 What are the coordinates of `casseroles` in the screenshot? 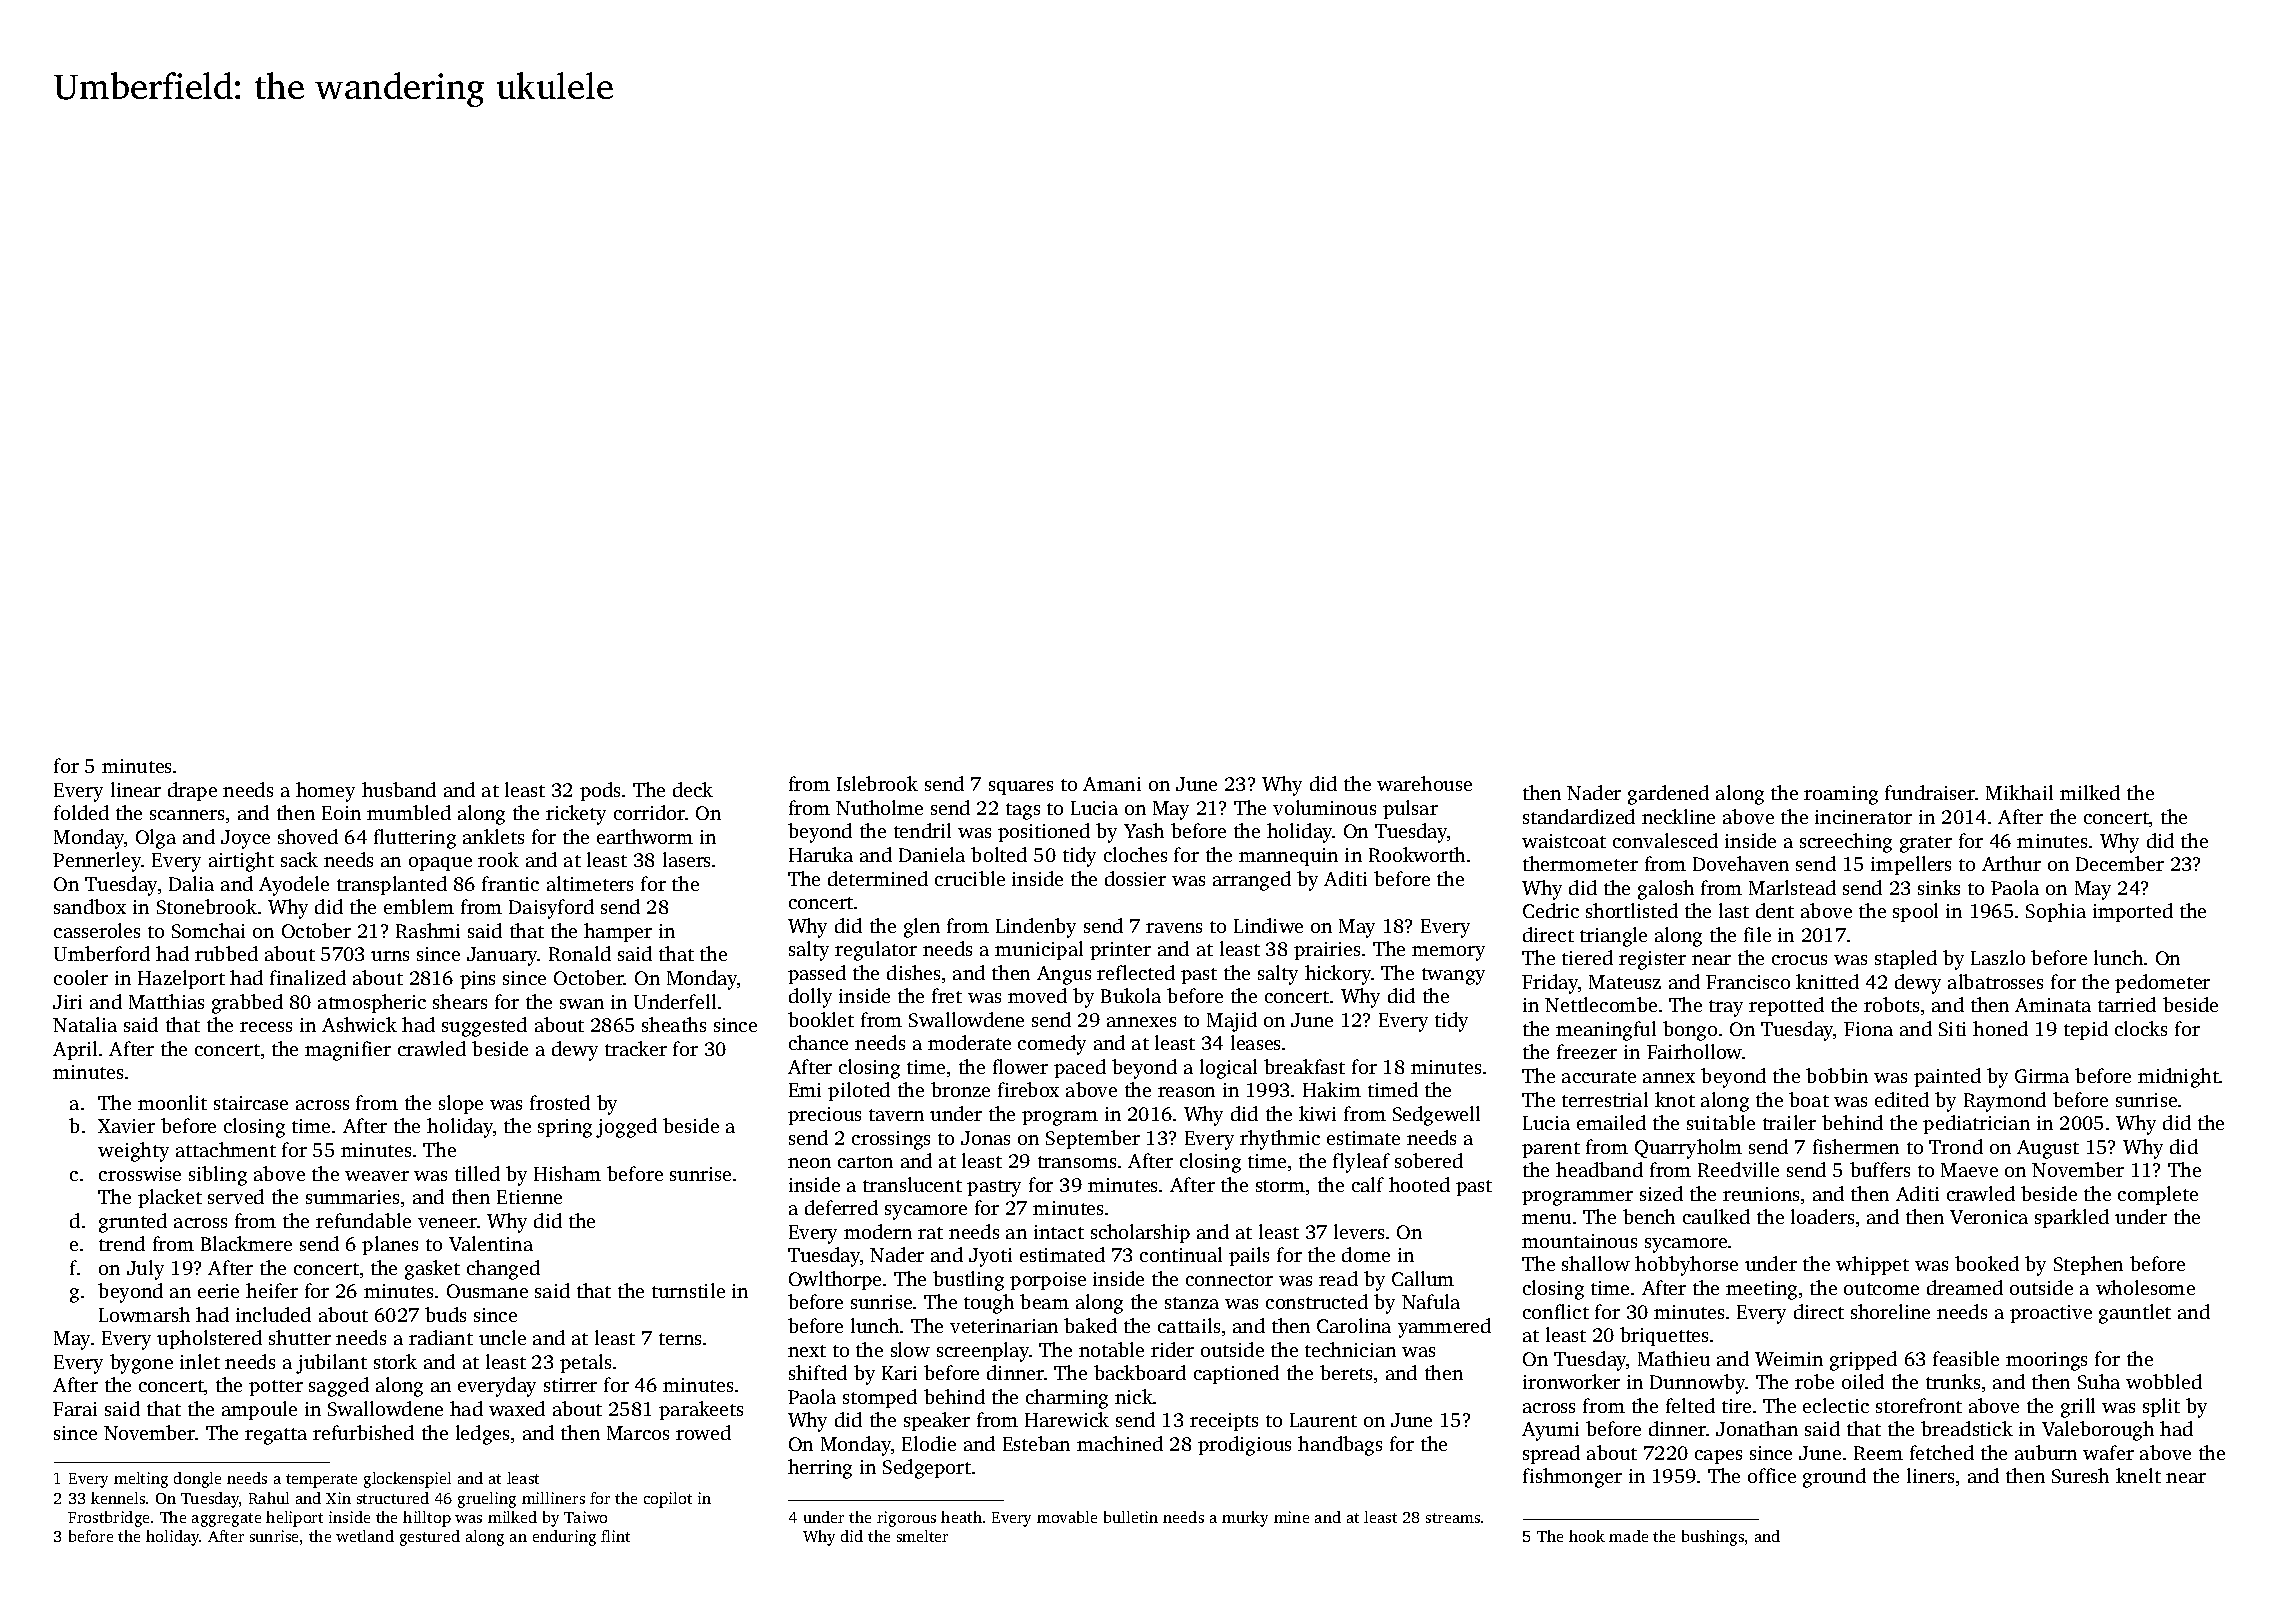 It's located at (97, 930).
